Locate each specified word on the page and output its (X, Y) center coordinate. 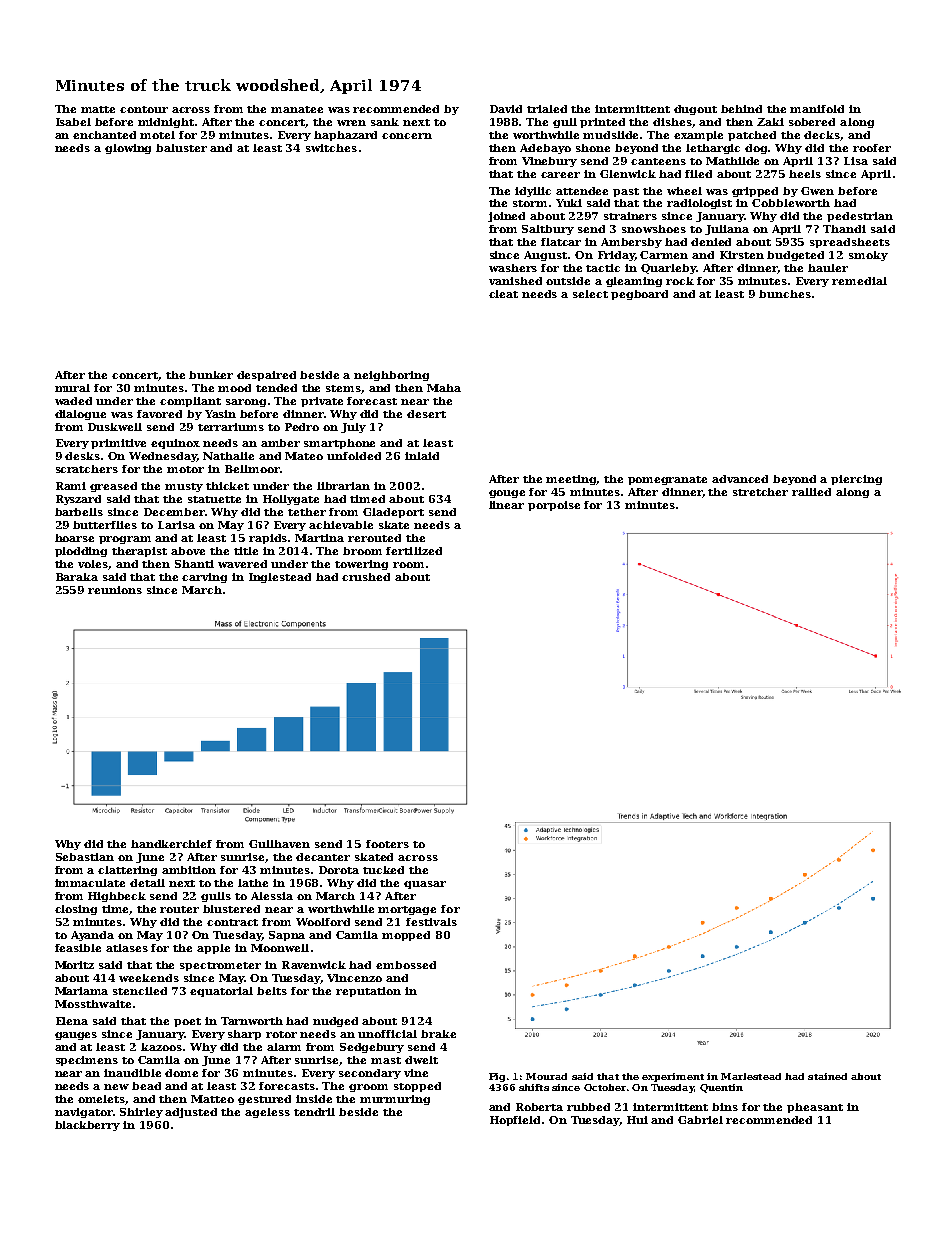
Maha (444, 388)
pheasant (815, 1108)
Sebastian (85, 857)
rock (680, 281)
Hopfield (515, 1121)
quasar (425, 885)
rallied (811, 492)
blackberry (87, 1126)
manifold (817, 109)
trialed (547, 109)
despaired (266, 376)
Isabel (73, 122)
